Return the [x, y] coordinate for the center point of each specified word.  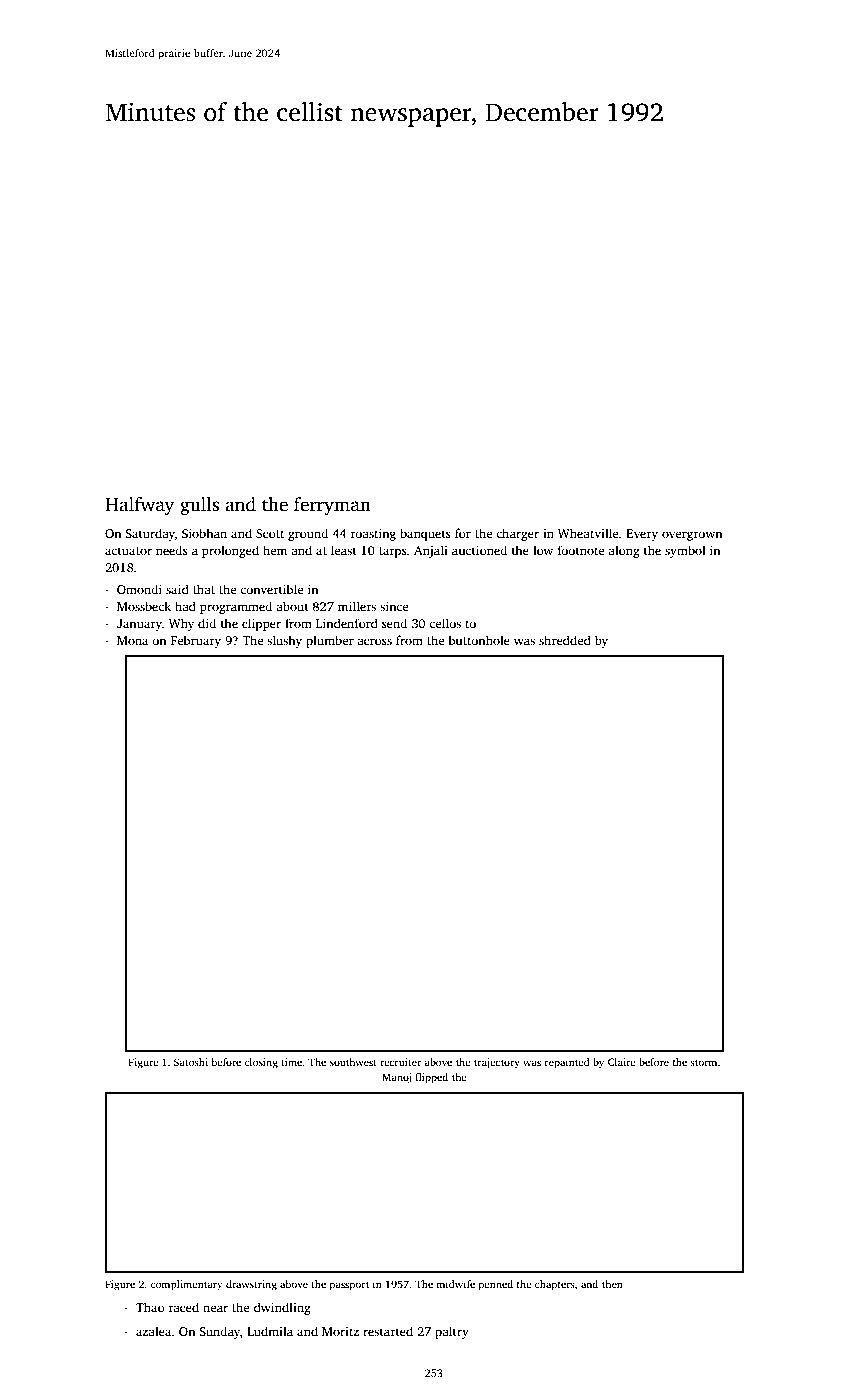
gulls [199, 506]
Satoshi [191, 1062]
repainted [567, 1063]
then [612, 1284]
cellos [445, 623]
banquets [425, 534]
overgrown [692, 536]
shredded [565, 640]
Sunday [219, 1332]
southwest [353, 1062]
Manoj [396, 1078]
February [196, 641]
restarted [388, 1331]
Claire [622, 1062]
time [291, 1062]
